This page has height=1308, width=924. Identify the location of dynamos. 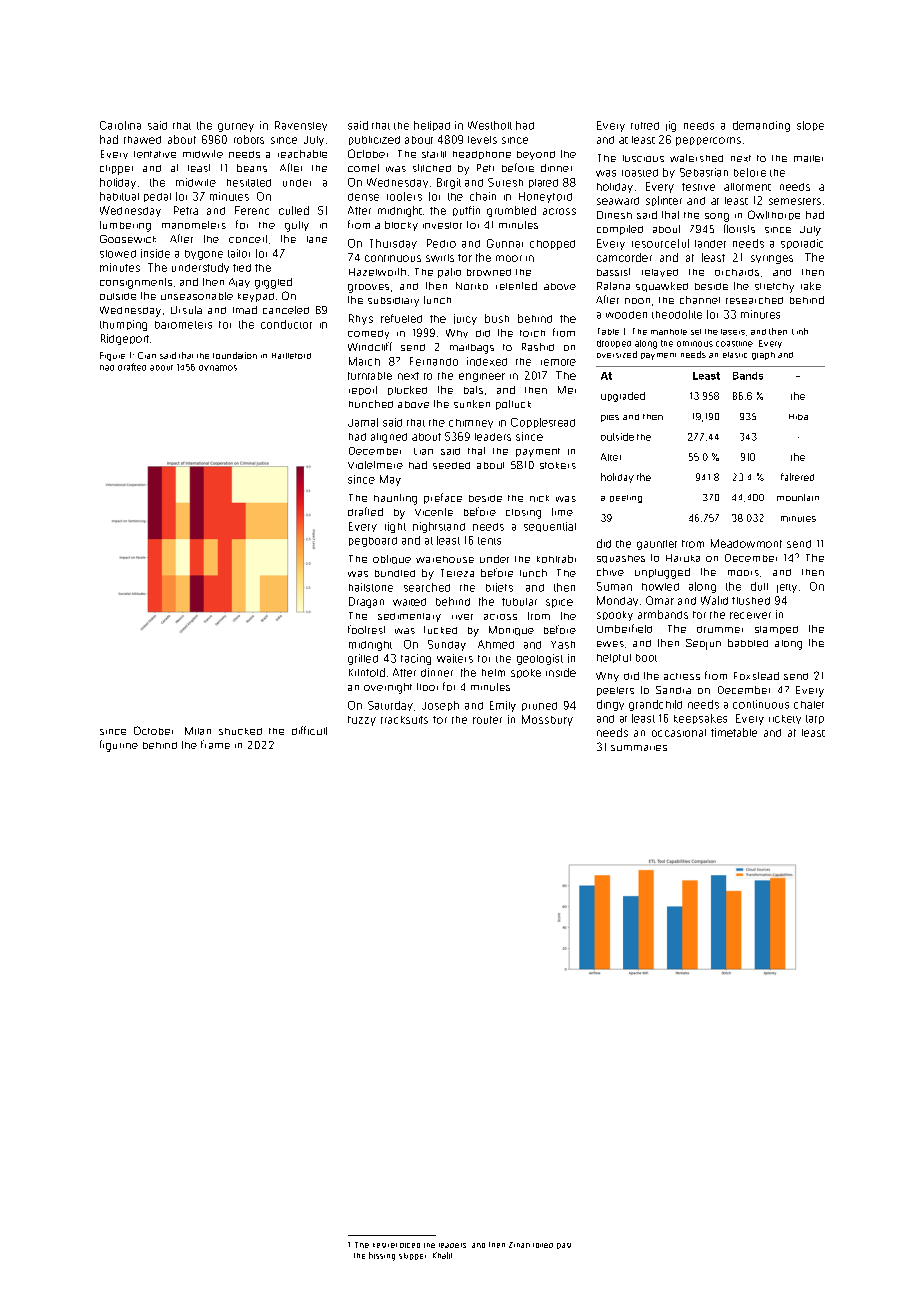
(218, 368).
